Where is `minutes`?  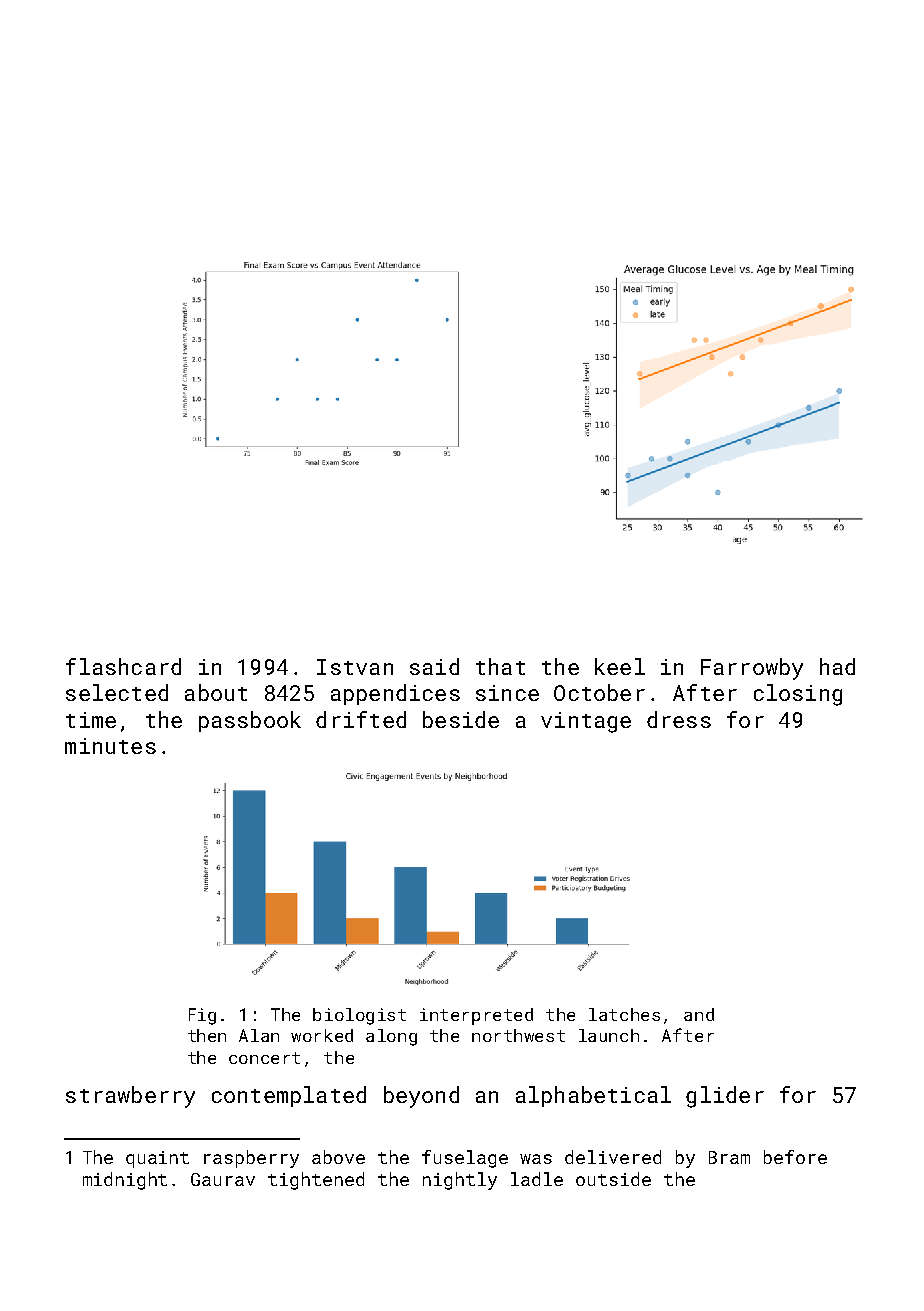
minutes is located at coordinates (110, 746).
